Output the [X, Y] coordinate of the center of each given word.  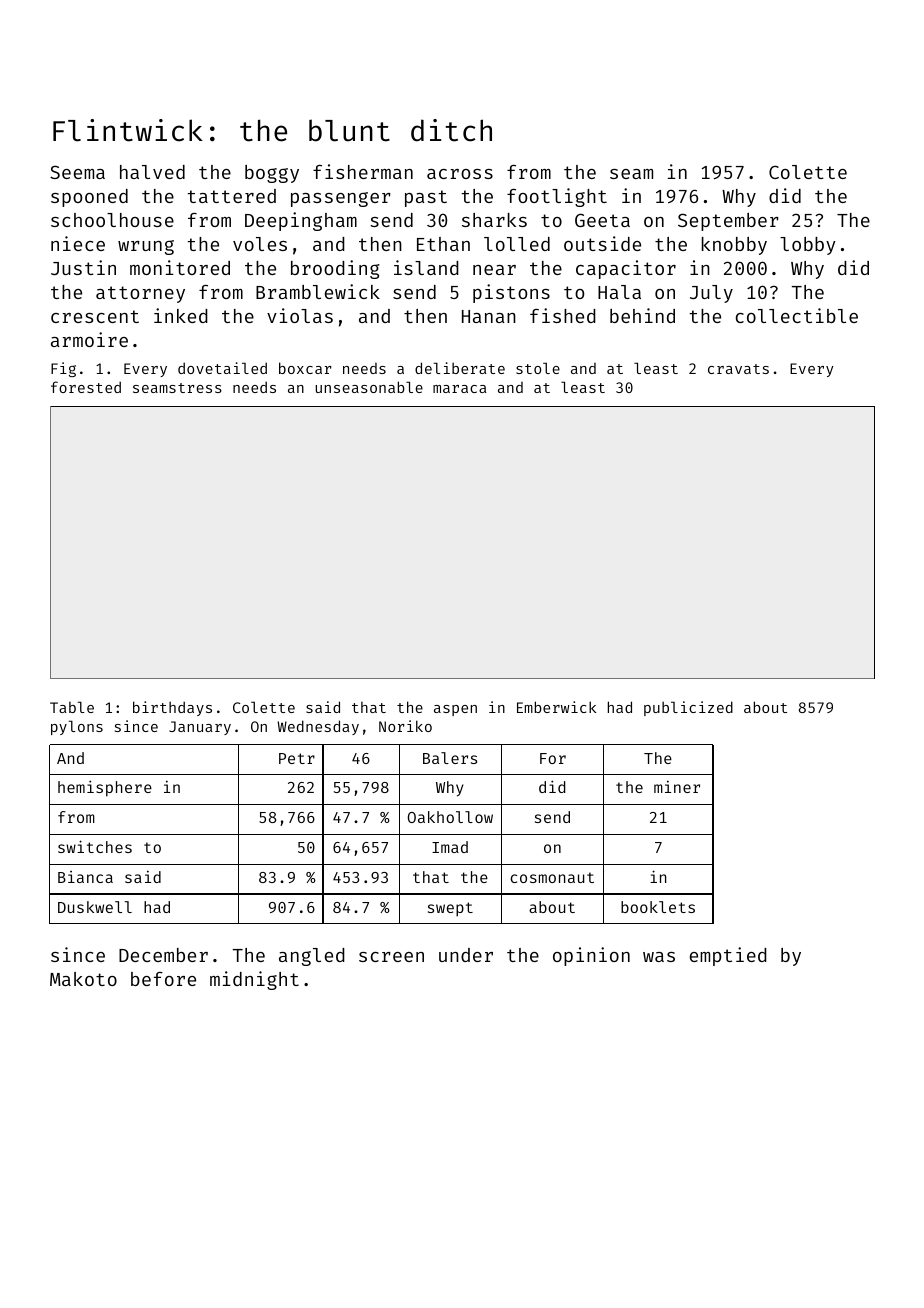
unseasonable [369, 387]
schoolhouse [112, 220]
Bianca [85, 877]
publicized [688, 708]
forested [86, 387]
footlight [557, 197]
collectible [797, 315]
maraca [460, 389]
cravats [738, 369]
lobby [808, 246]
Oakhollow [450, 817]
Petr [297, 758]
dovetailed [222, 368]
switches [95, 846]
